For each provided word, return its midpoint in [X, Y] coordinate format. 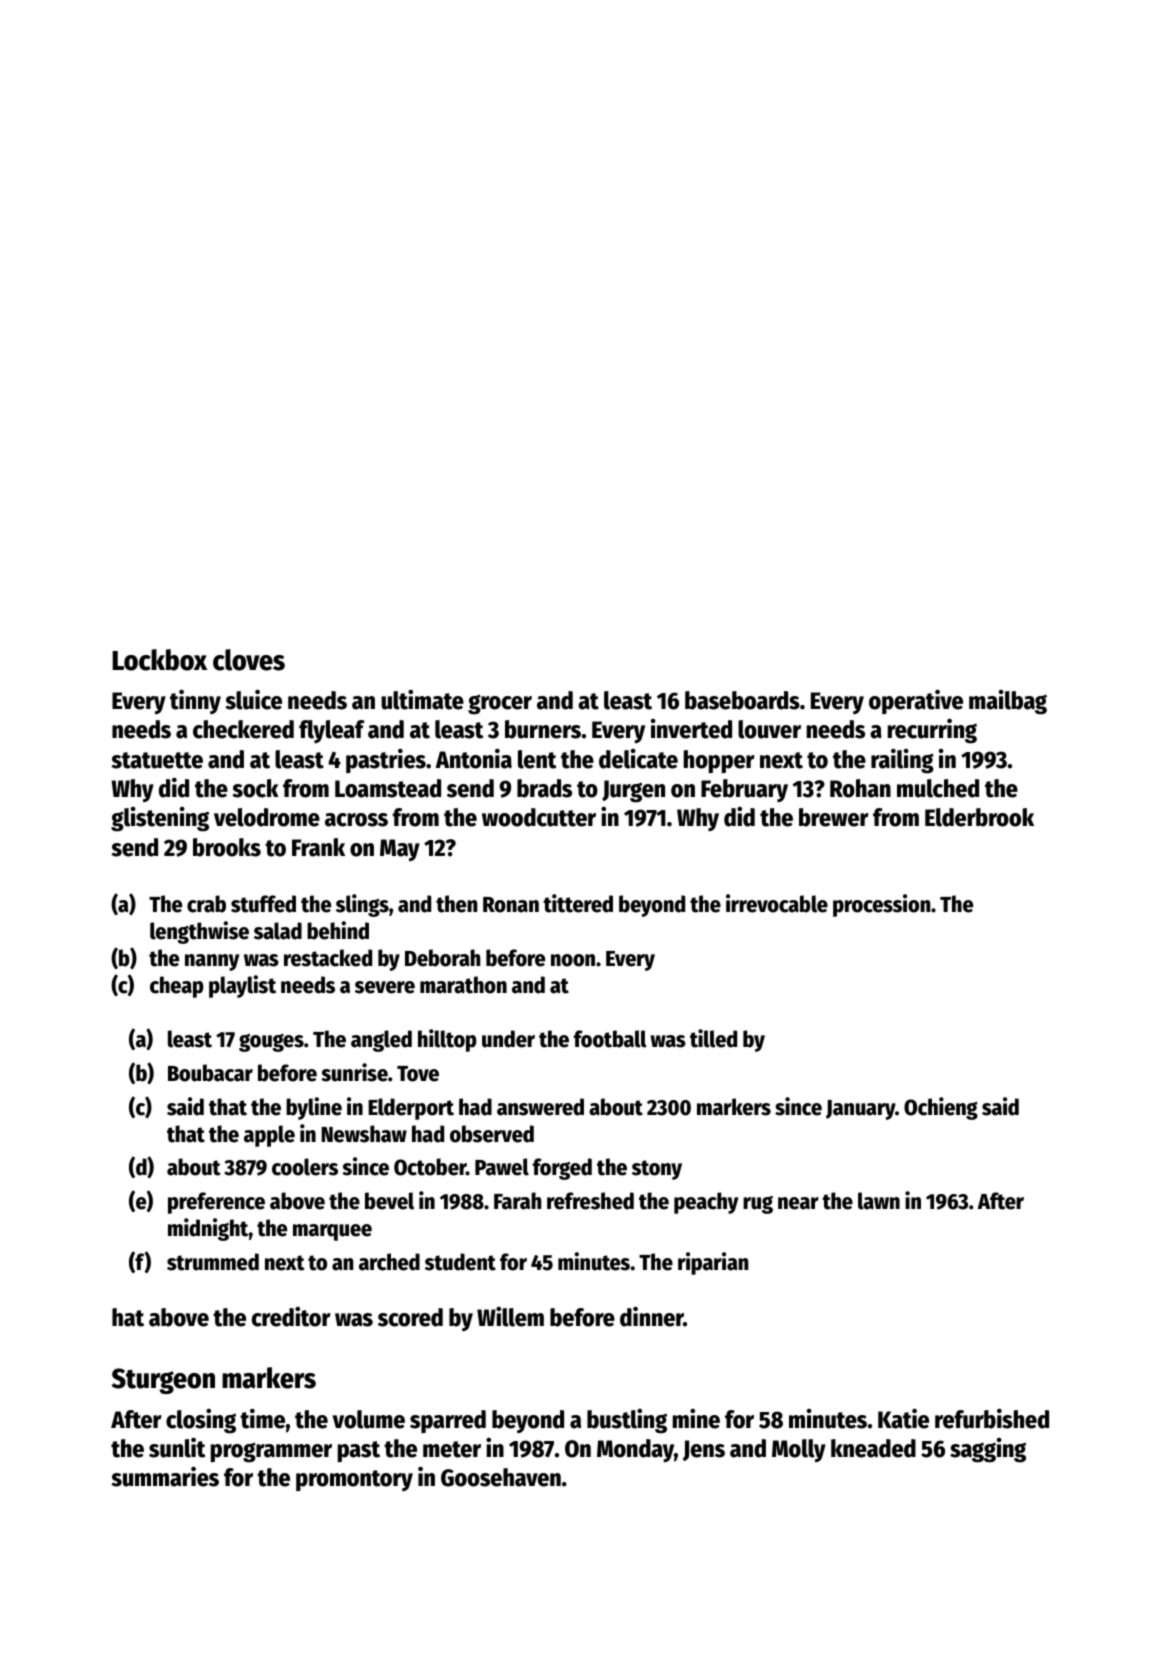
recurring [932, 731]
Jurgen [633, 791]
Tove [418, 1074]
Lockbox [159, 660]
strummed [213, 1262]
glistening [160, 819]
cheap [177, 987]
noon [573, 960]
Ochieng [941, 1108]
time [262, 1418]
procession [881, 905]
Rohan [860, 788]
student [460, 1262]
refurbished [992, 1418]
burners [543, 729]
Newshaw [364, 1134]
